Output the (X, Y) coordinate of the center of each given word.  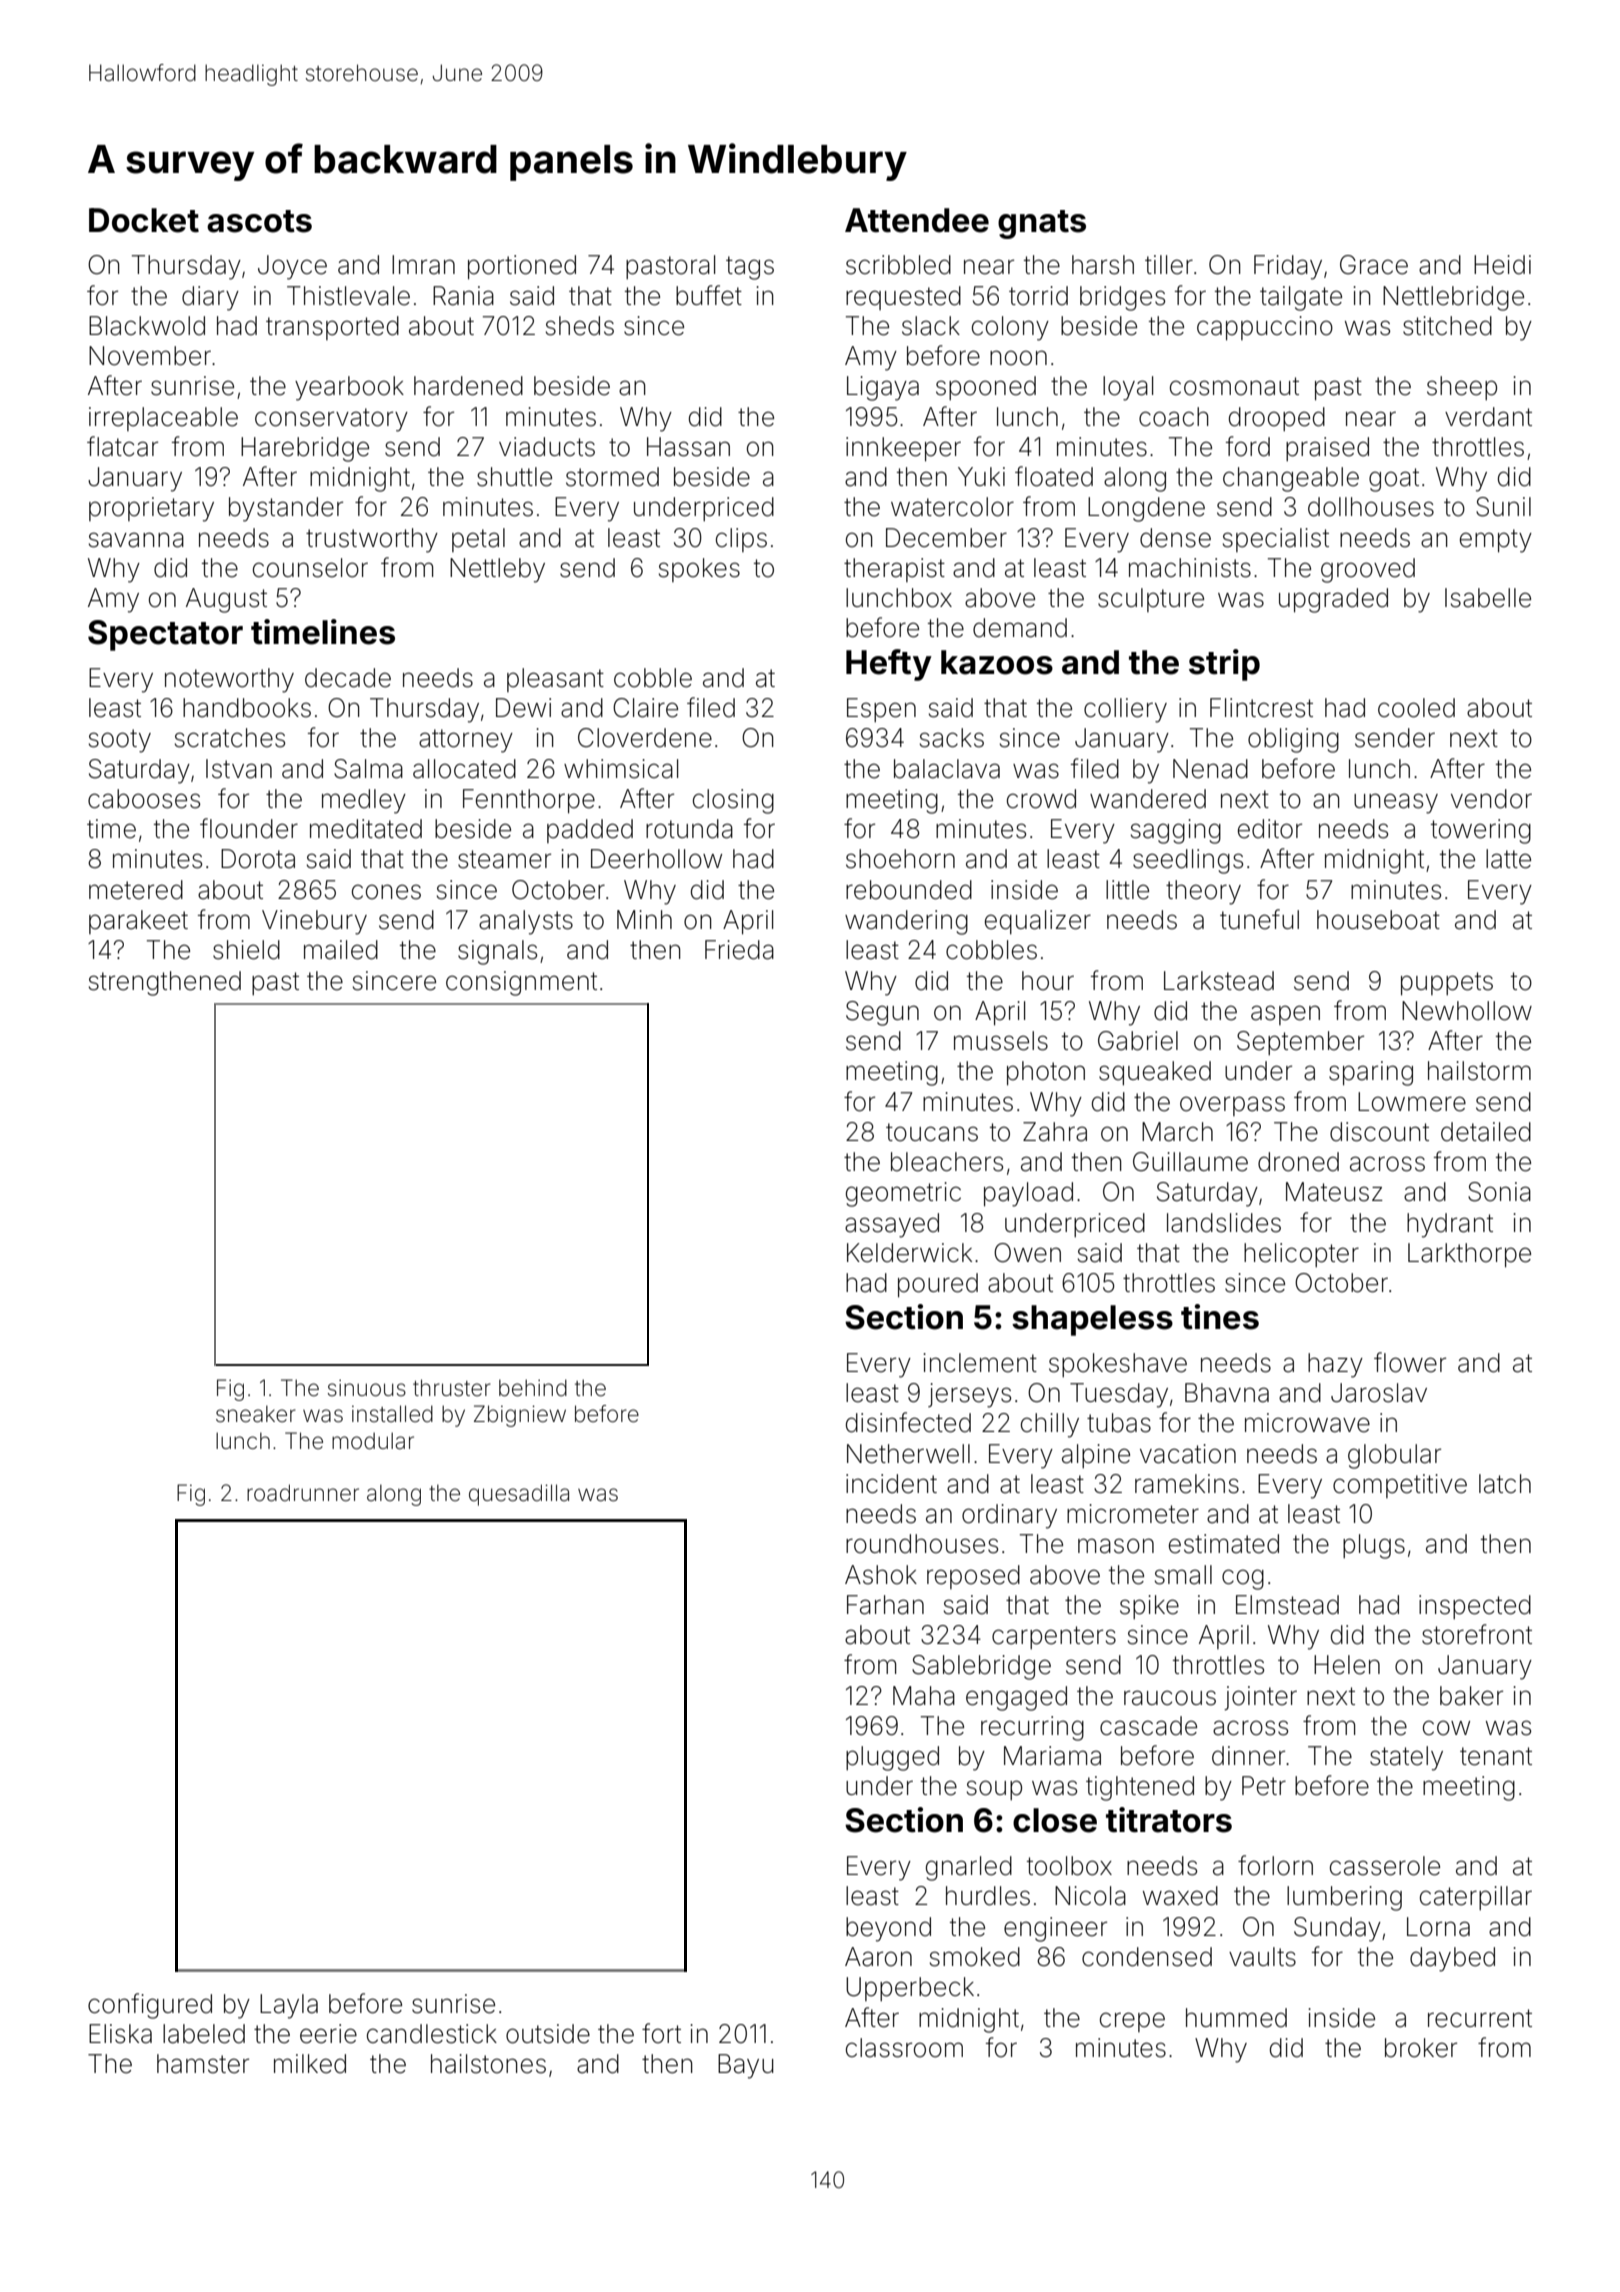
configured (150, 2006)
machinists (1190, 568)
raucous (1170, 1698)
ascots (259, 221)
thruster (452, 1388)
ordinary (1009, 1516)
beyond (888, 1929)
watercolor (952, 507)
